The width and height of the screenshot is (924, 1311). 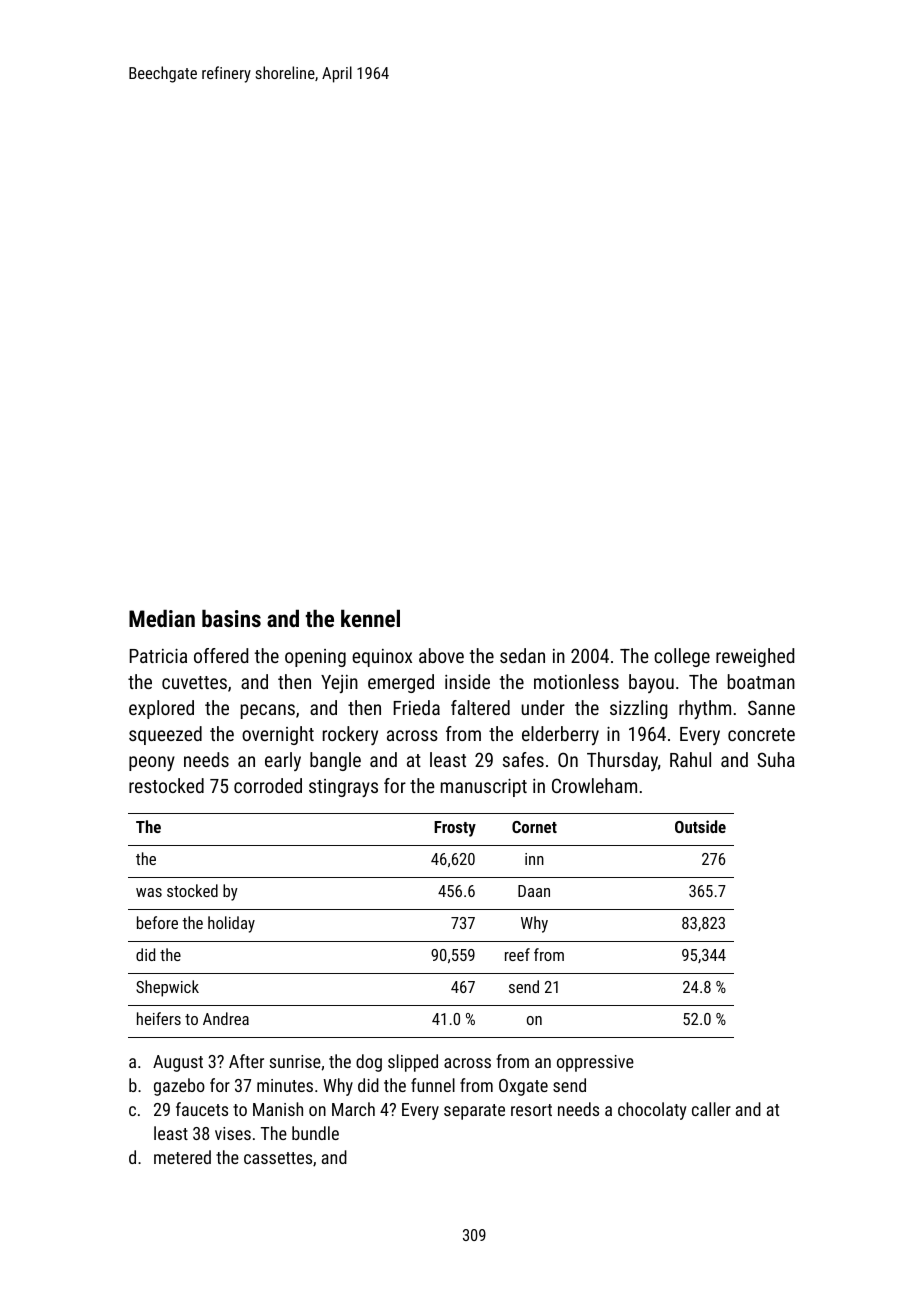 I want to click on Rahul, so click(x=690, y=759).
